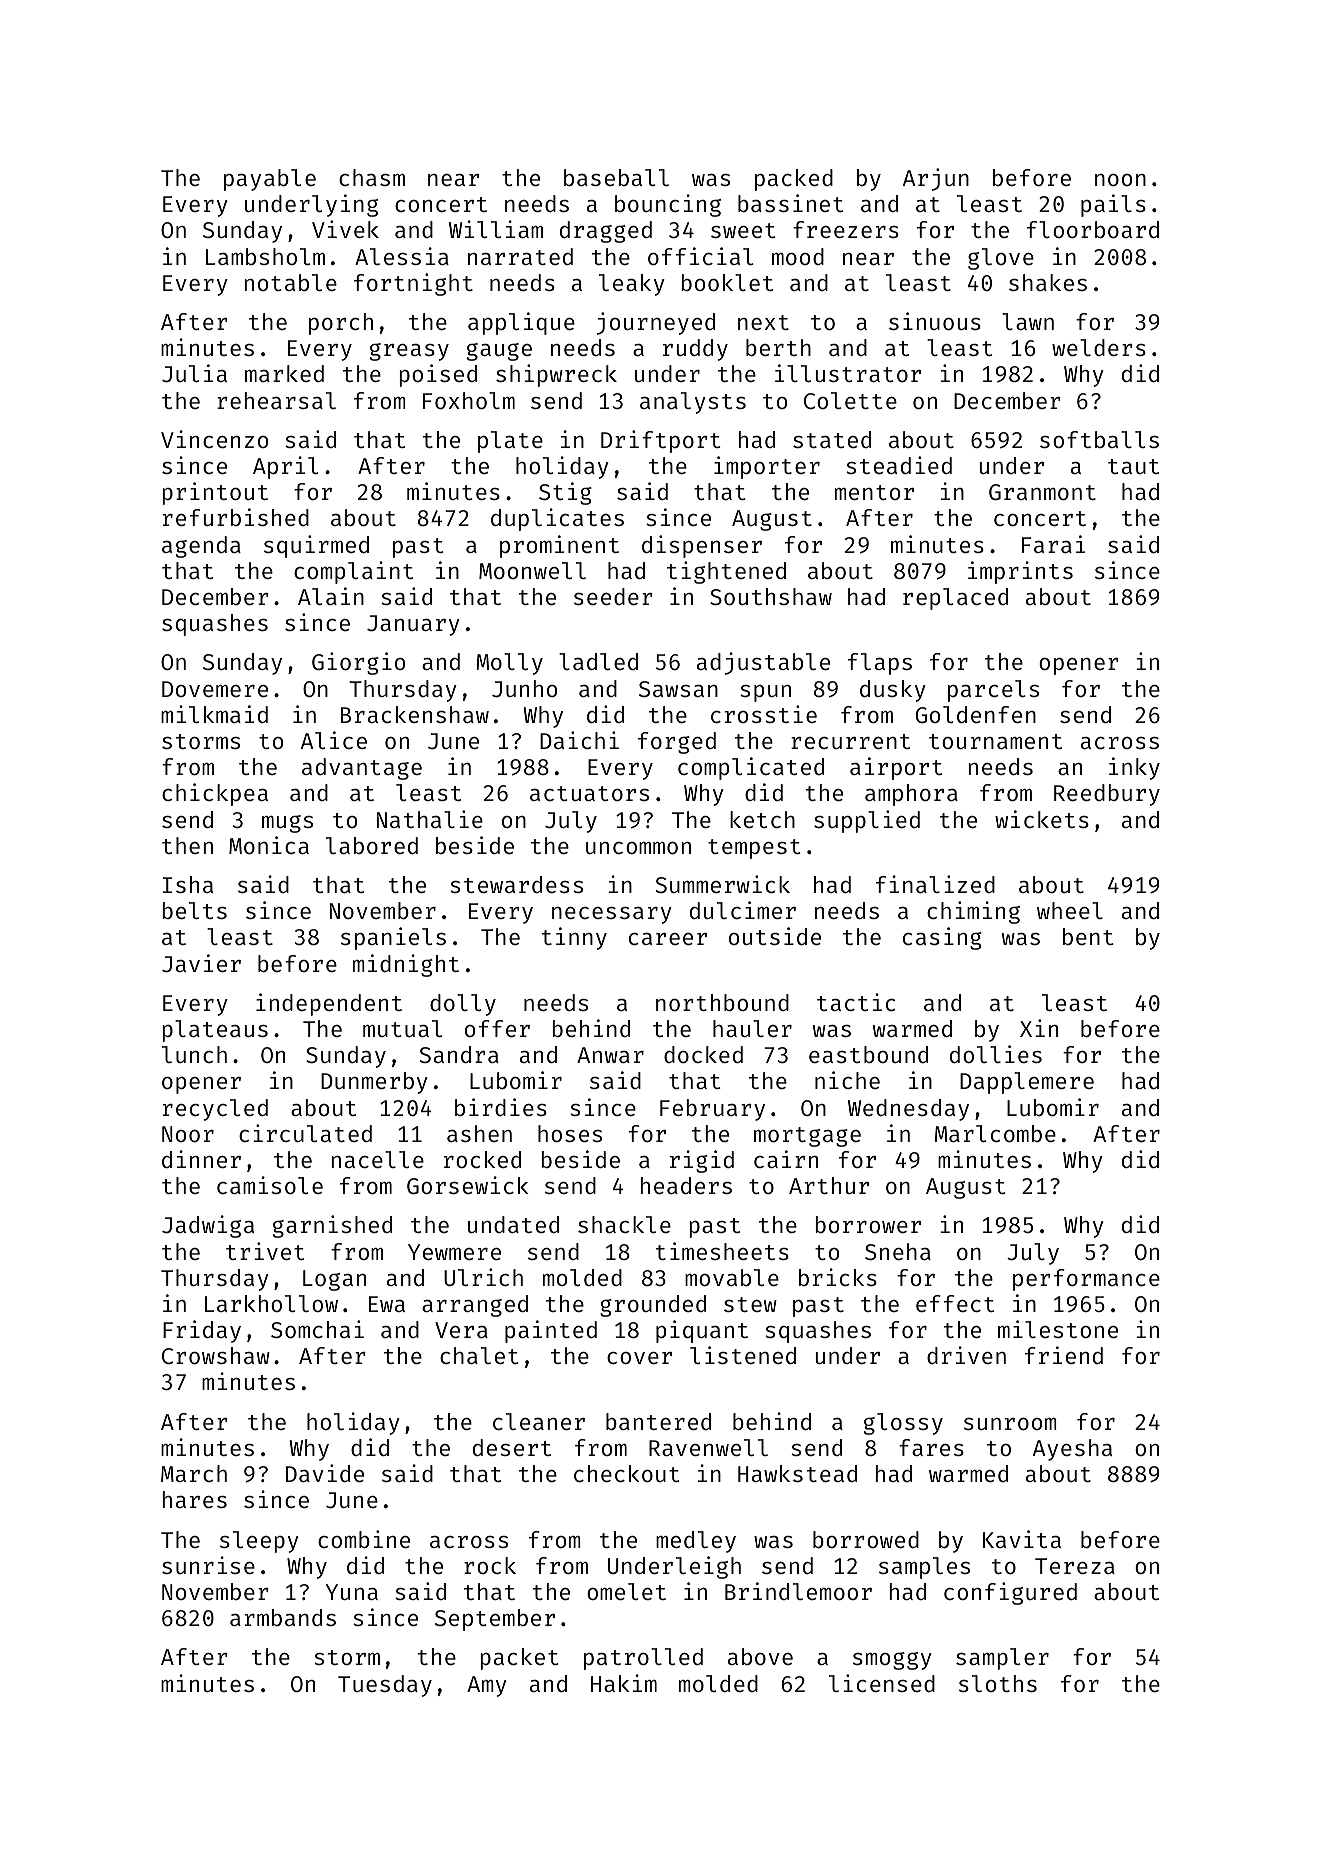 The image size is (1322, 1870). Describe the element at coordinates (201, 963) in the screenshot. I see `Javier` at that location.
